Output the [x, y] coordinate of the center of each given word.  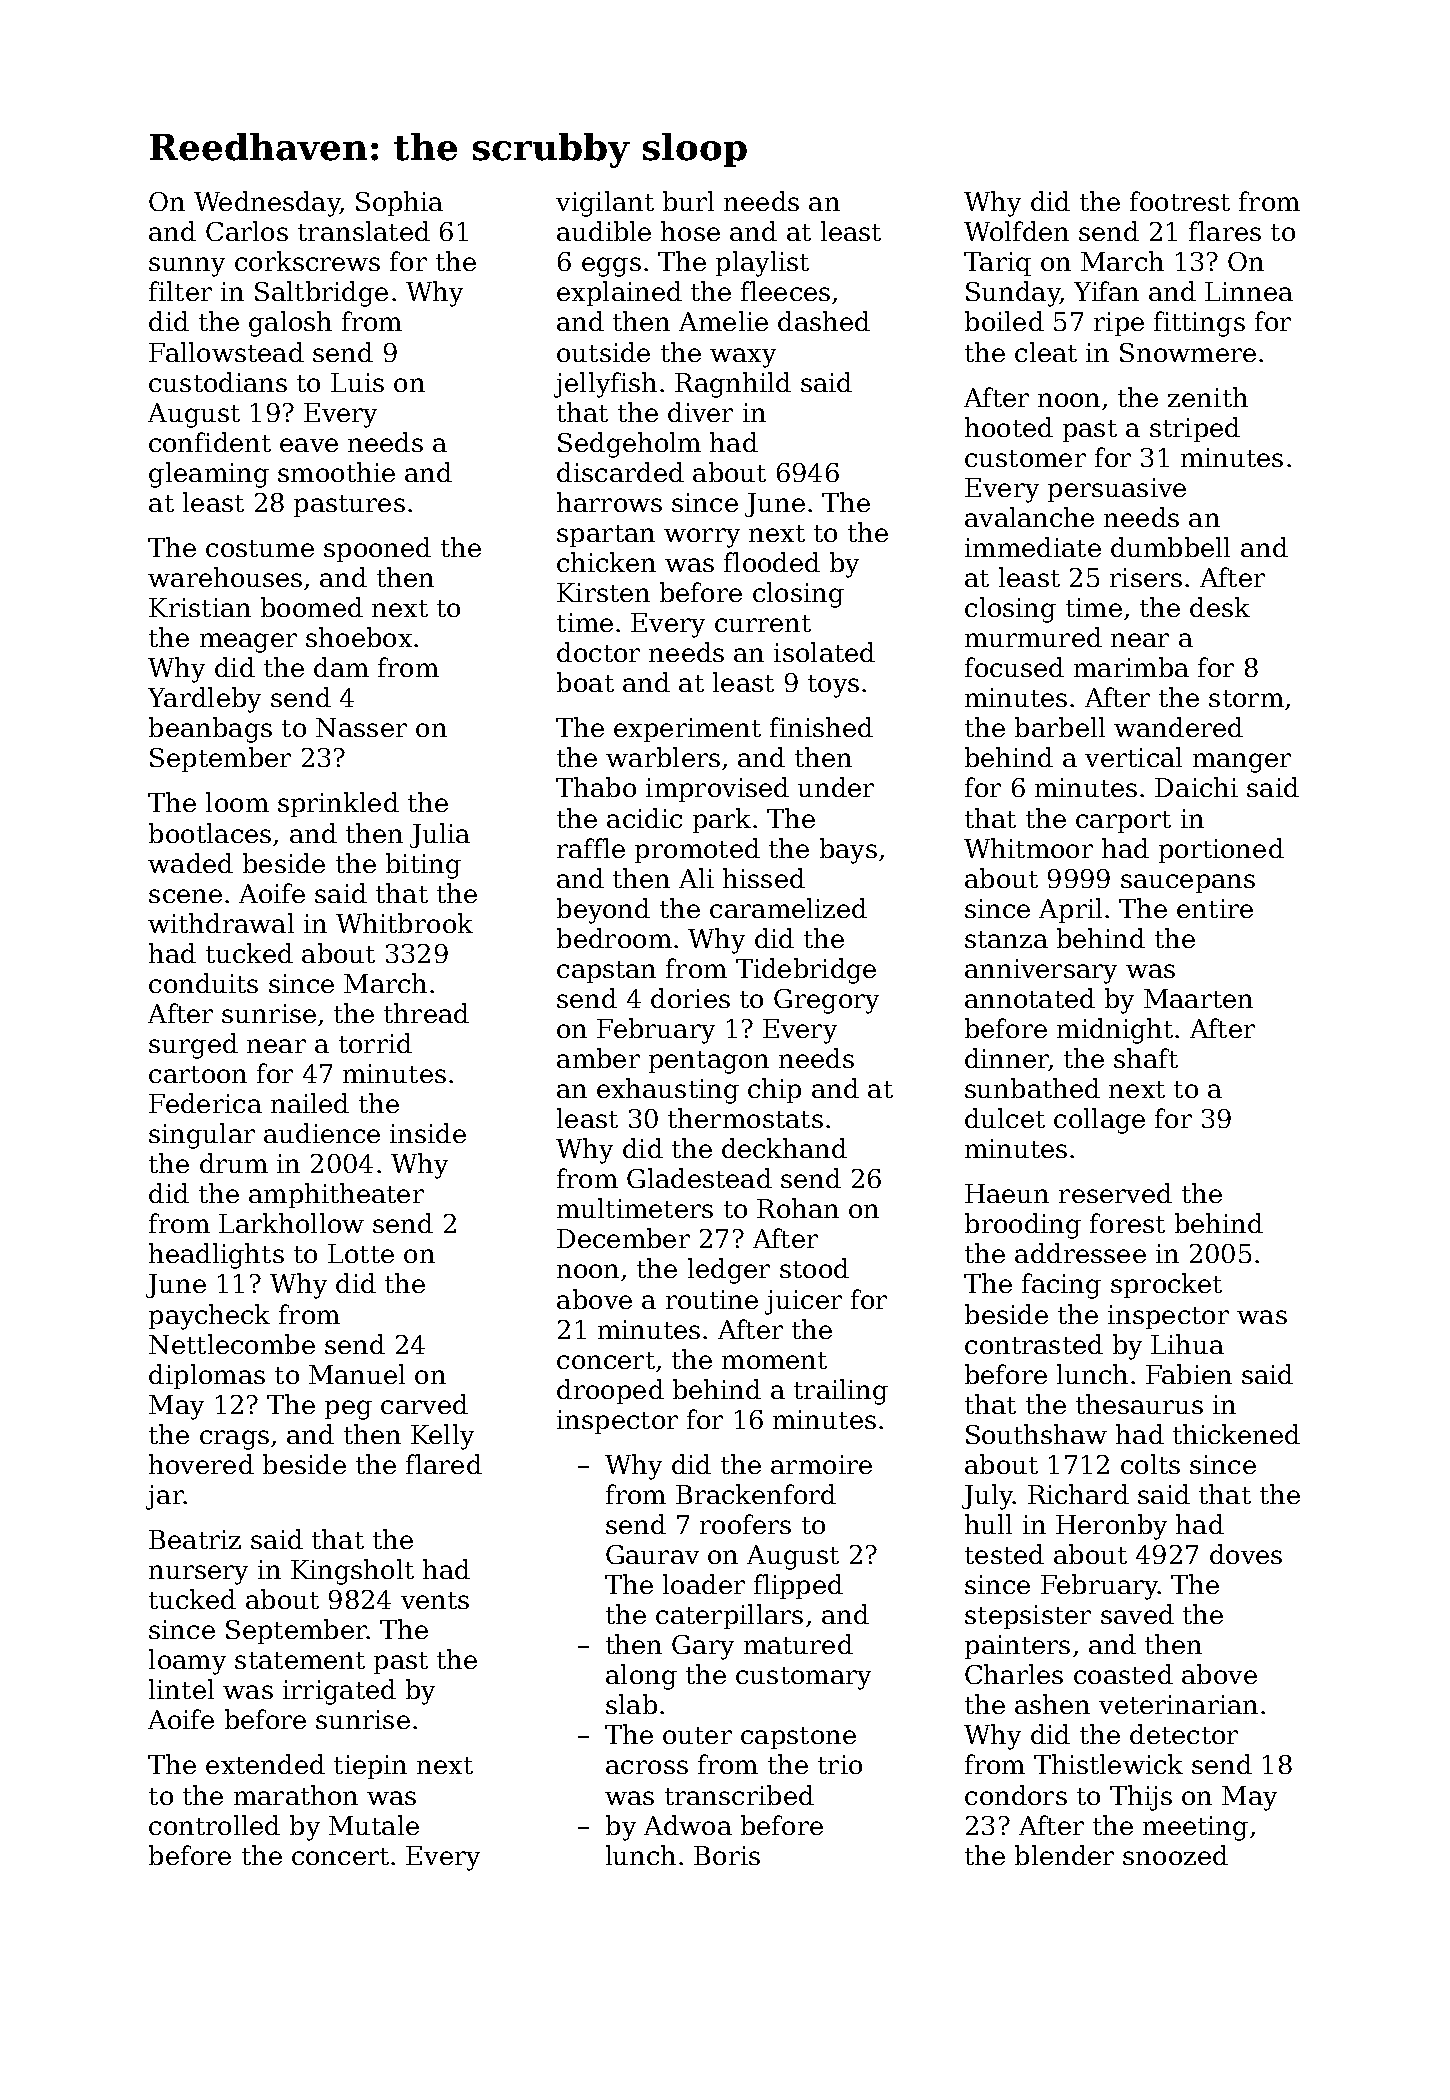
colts [1150, 1464]
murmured [1033, 637]
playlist [762, 264]
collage [1099, 1121]
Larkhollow [291, 1223]
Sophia [399, 203]
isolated [824, 652]
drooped [610, 1391]
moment [774, 1360]
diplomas [207, 1376]
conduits [203, 983]
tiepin [370, 1767]
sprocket [1166, 1285]
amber [598, 1058]
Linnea [1249, 291]
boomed [312, 607]
